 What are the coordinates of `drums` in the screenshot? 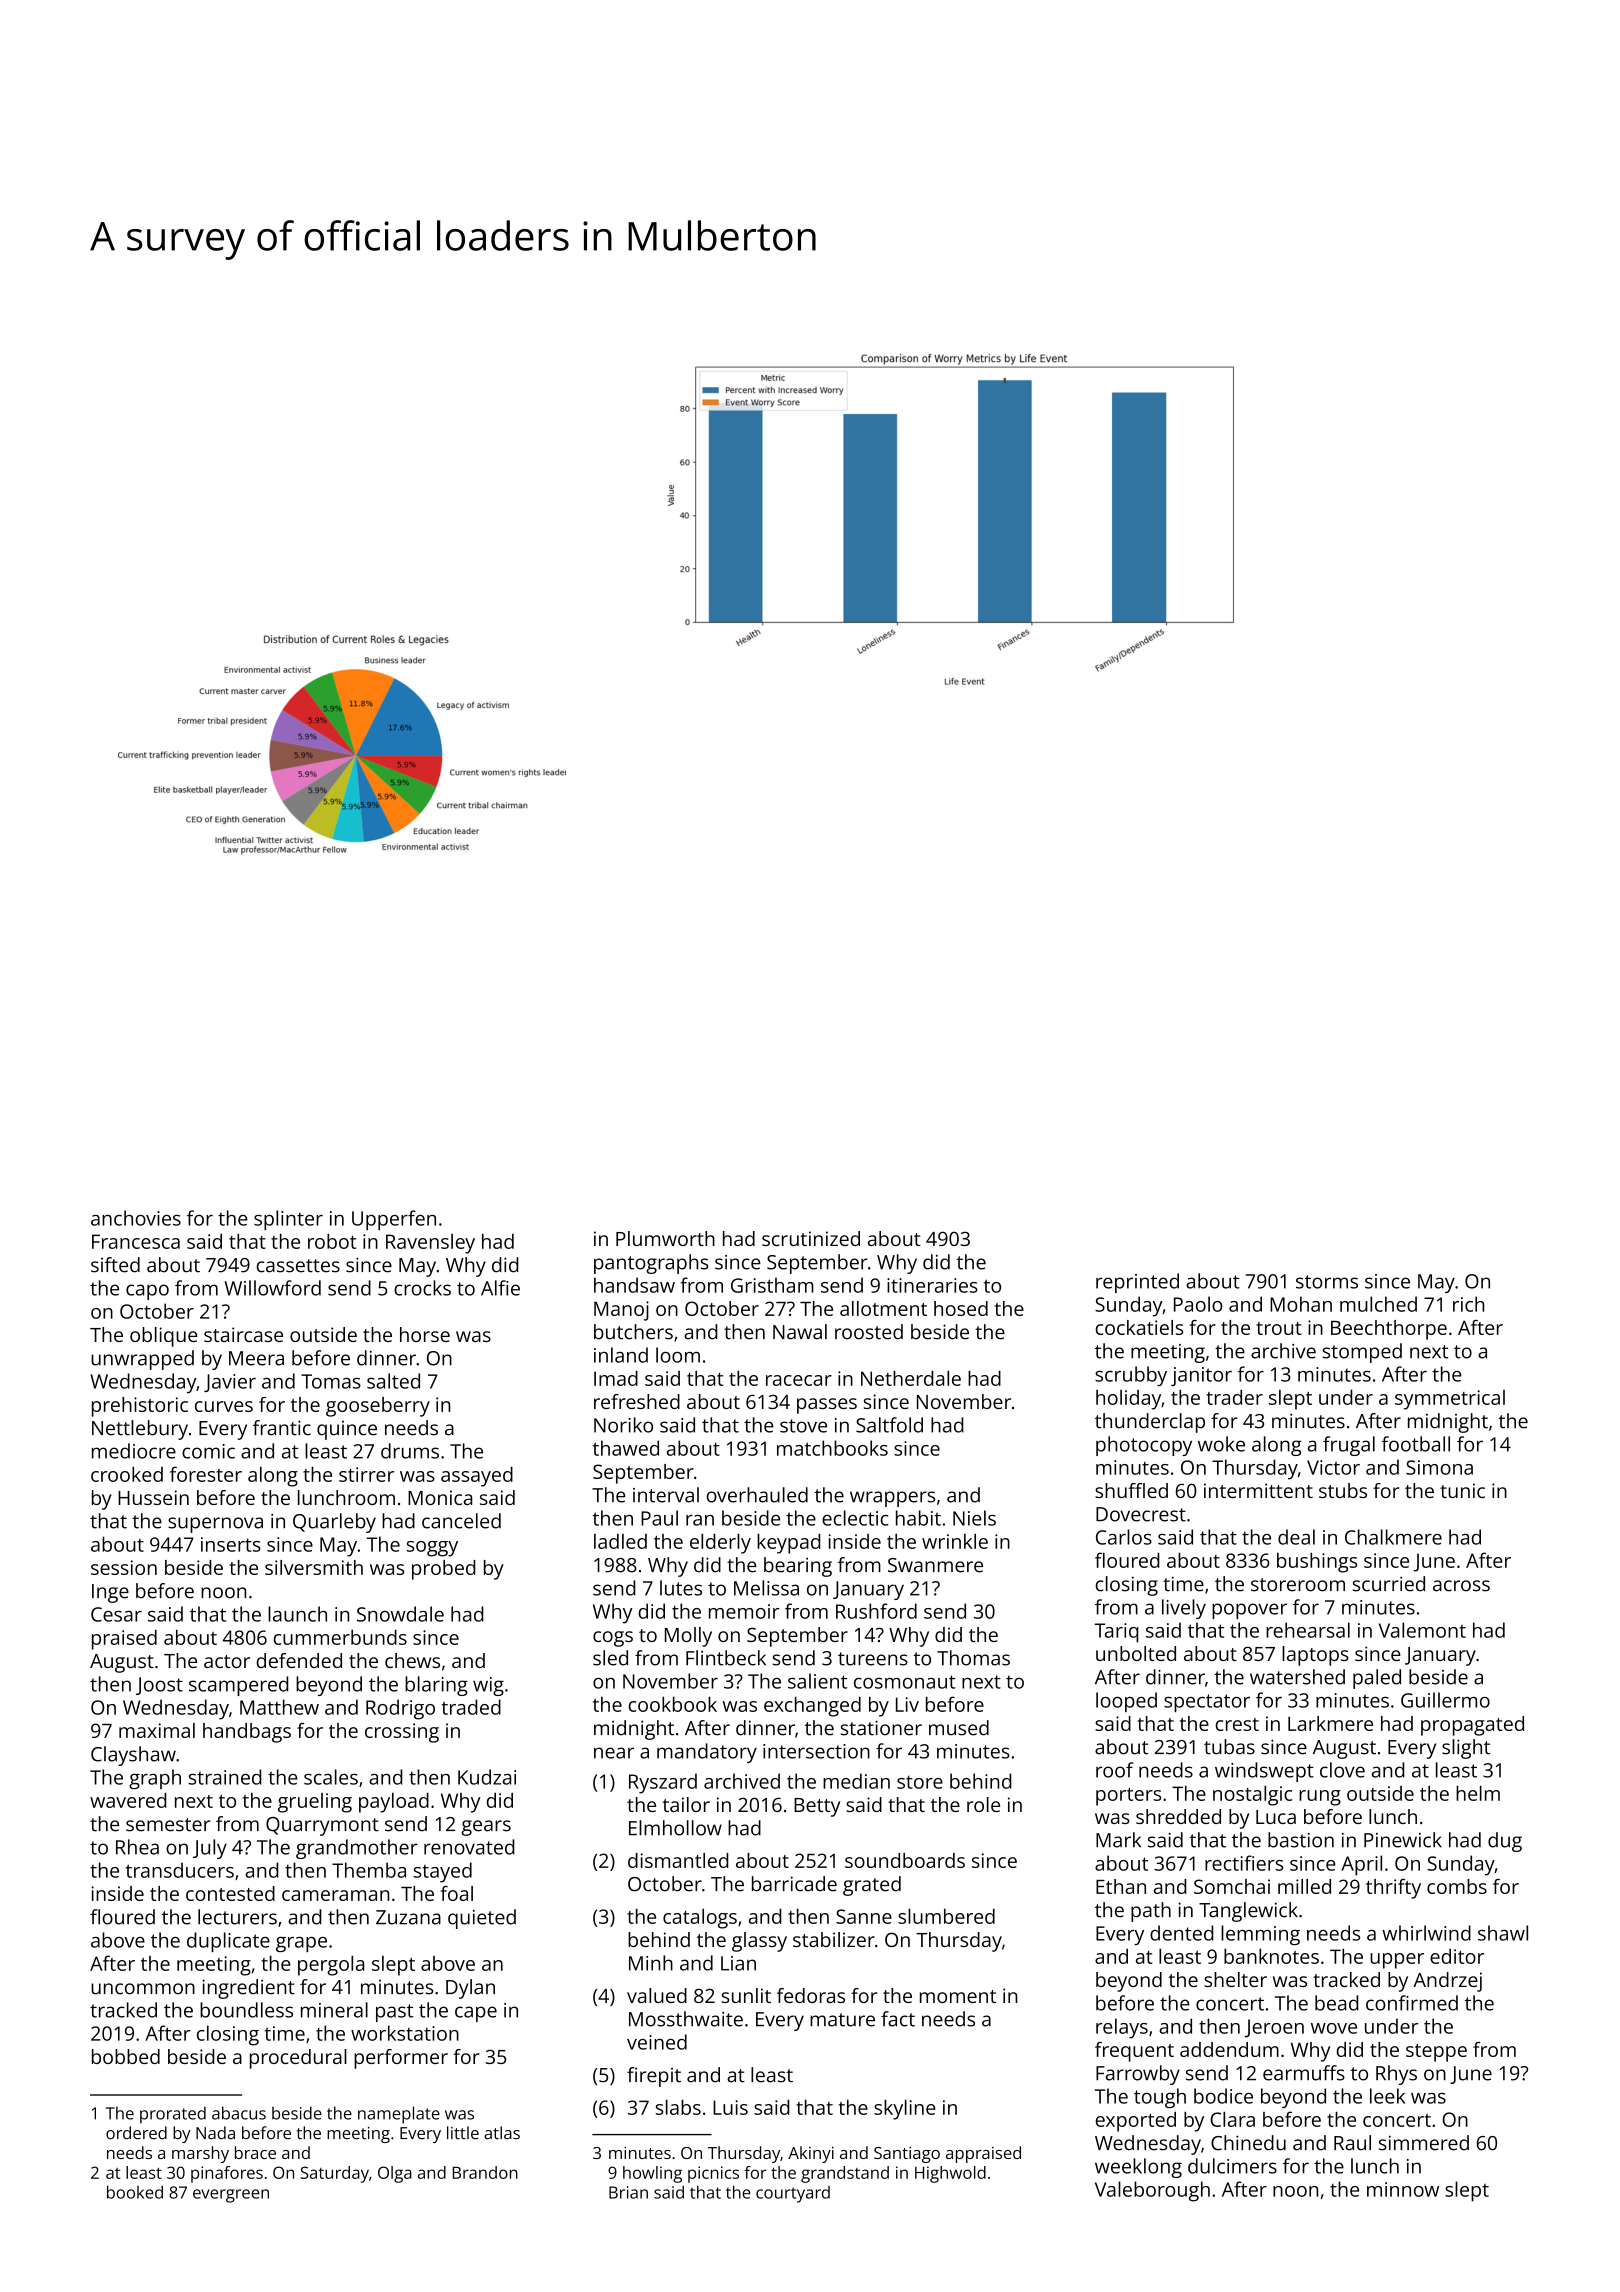 It's located at (410, 1451).
